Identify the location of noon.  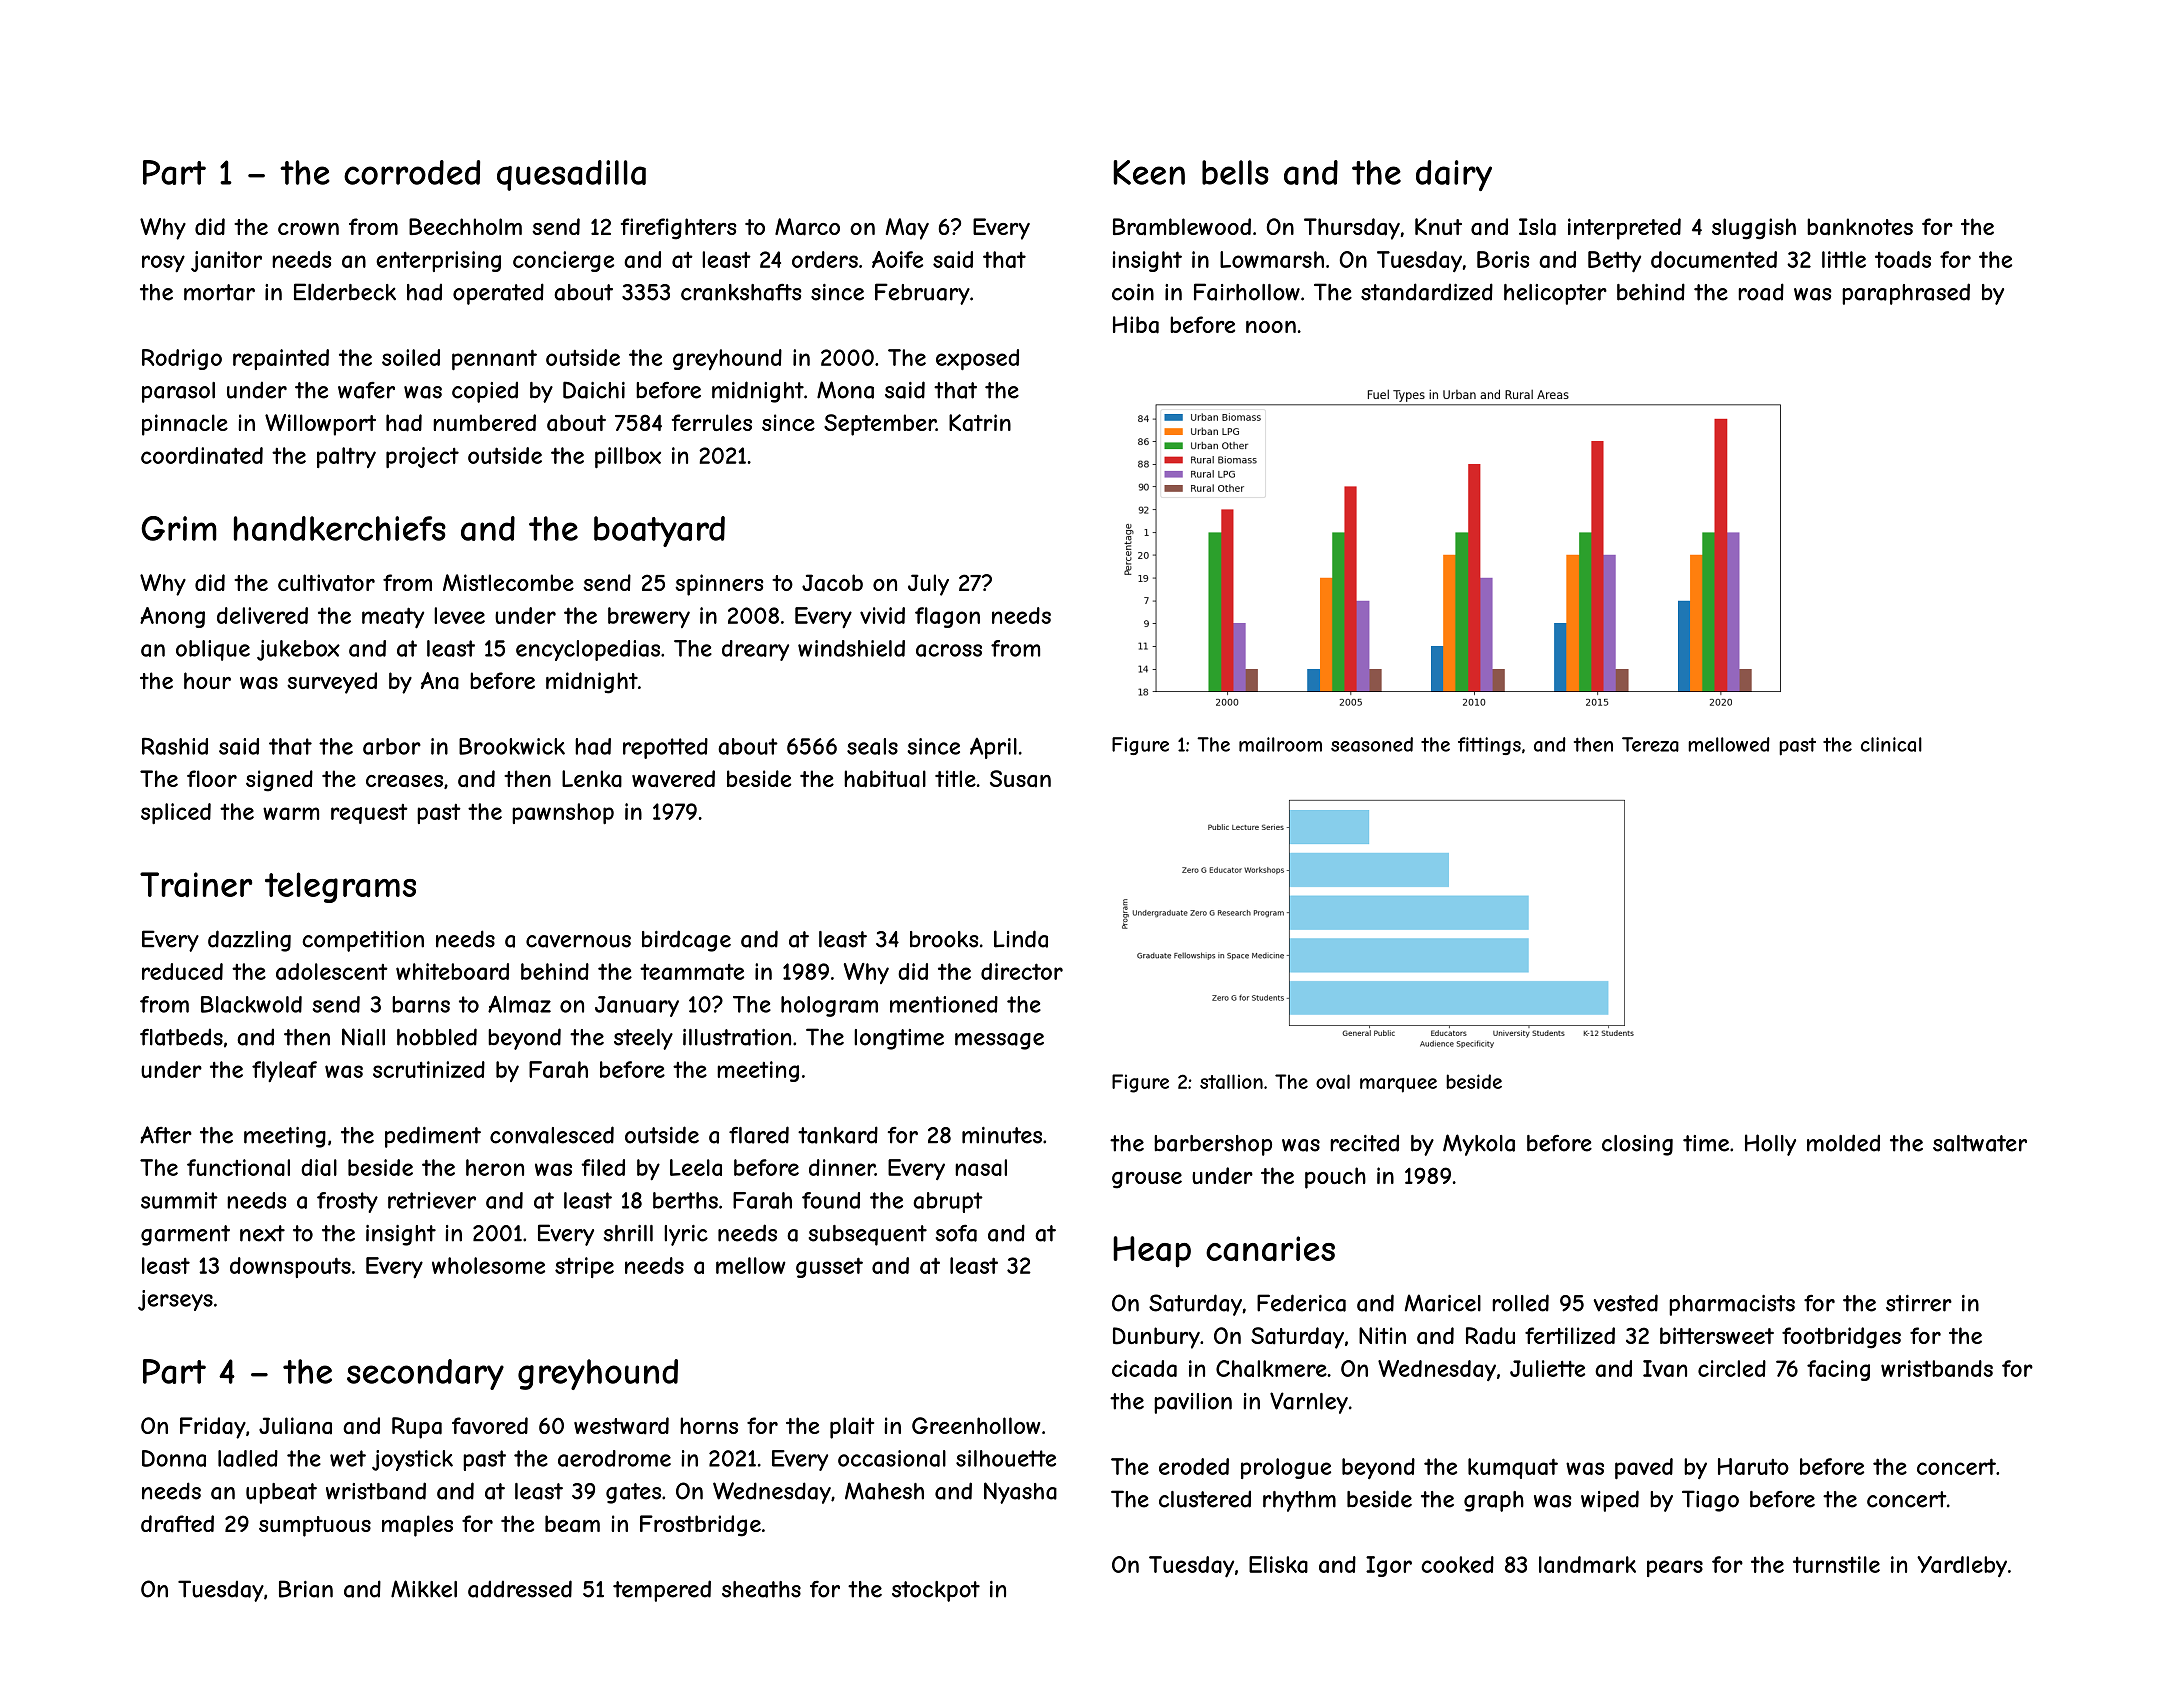
(1271, 327).
